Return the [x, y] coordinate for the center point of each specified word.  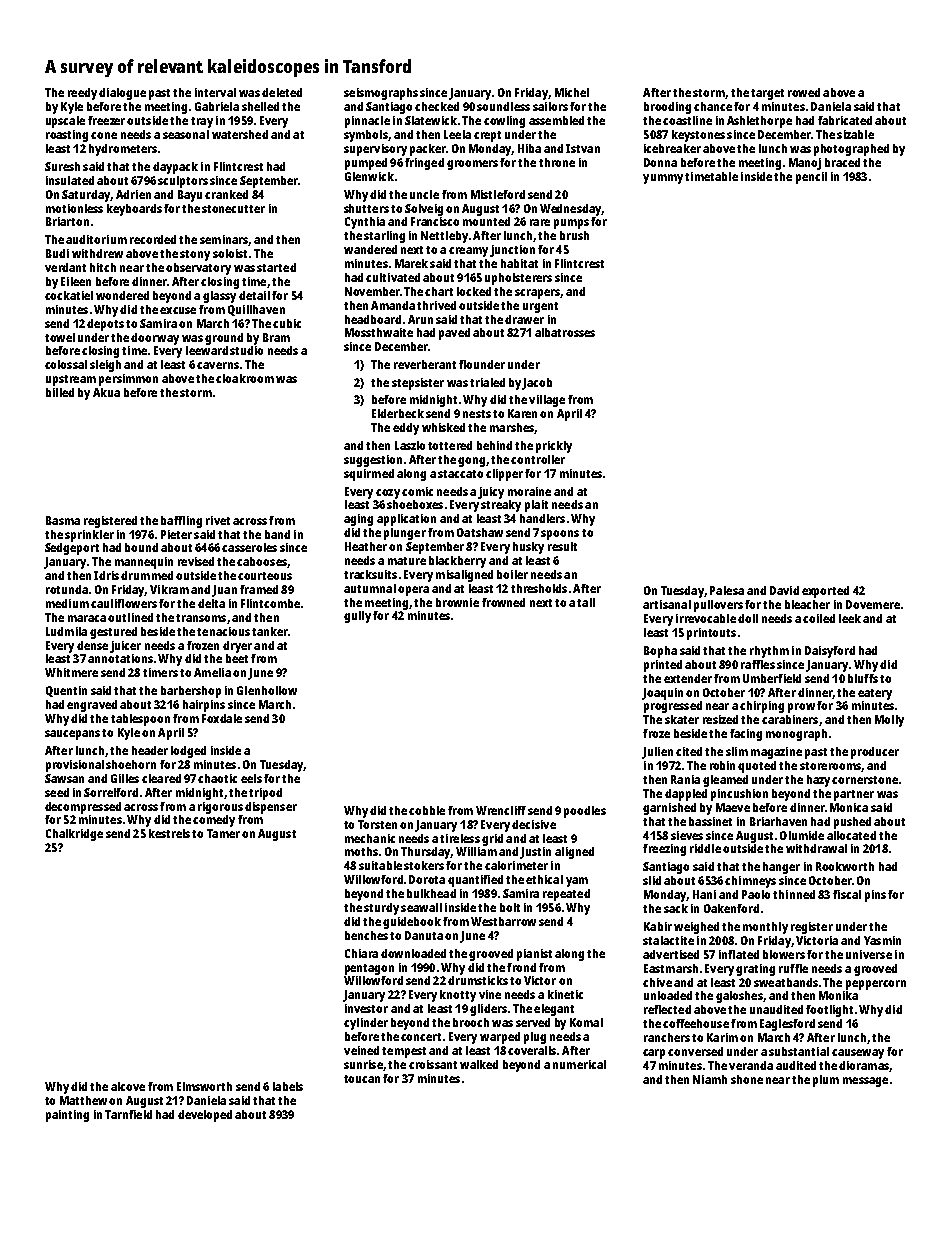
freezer [106, 120]
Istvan [583, 148]
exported [825, 592]
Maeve [733, 807]
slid [652, 880]
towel [60, 337]
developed [205, 1116]
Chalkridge [74, 835]
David [784, 590]
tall [586, 602]
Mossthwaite [379, 332]
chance [713, 106]
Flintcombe [270, 603]
